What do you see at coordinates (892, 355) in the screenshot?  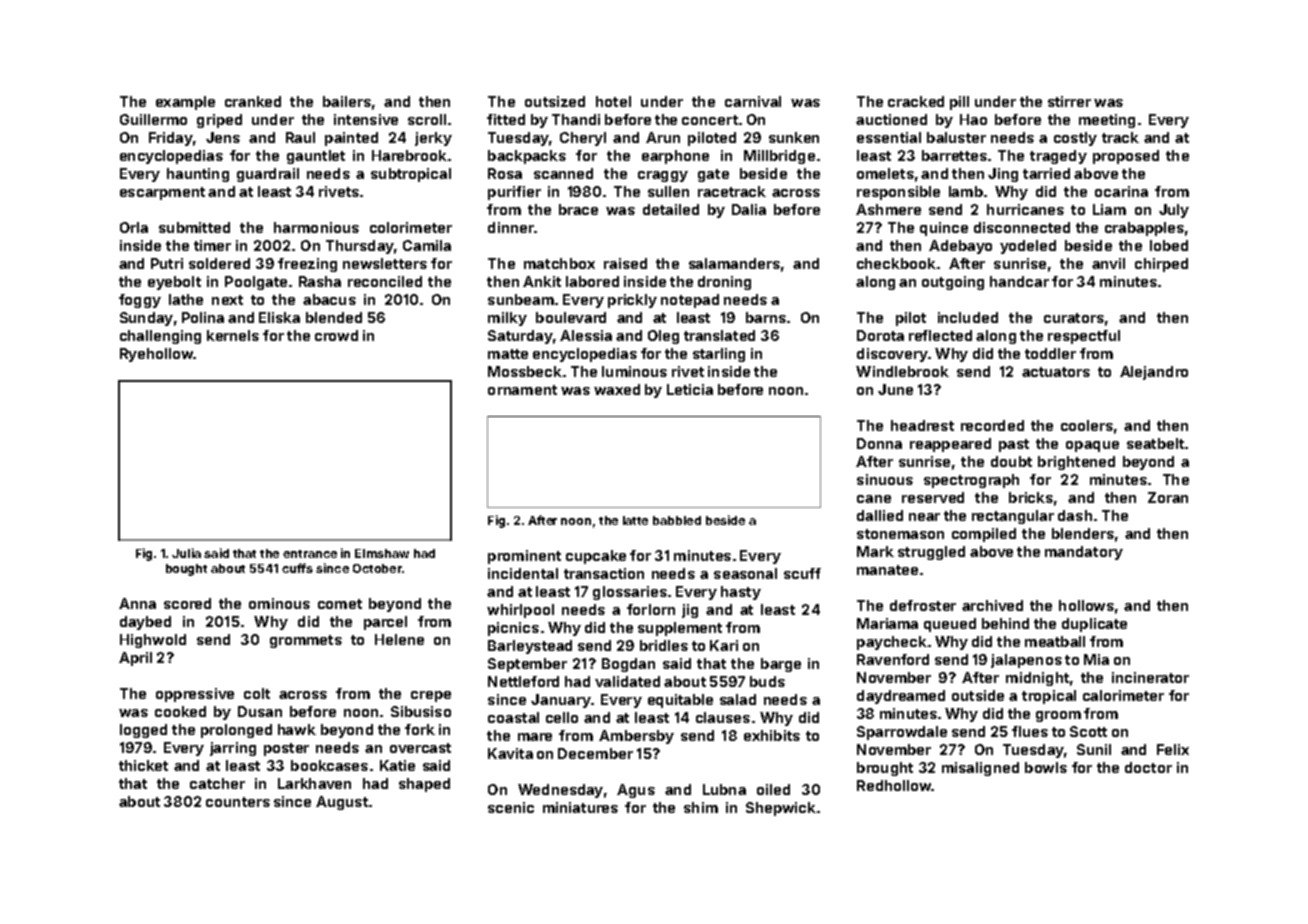 I see `discovery` at bounding box center [892, 355].
